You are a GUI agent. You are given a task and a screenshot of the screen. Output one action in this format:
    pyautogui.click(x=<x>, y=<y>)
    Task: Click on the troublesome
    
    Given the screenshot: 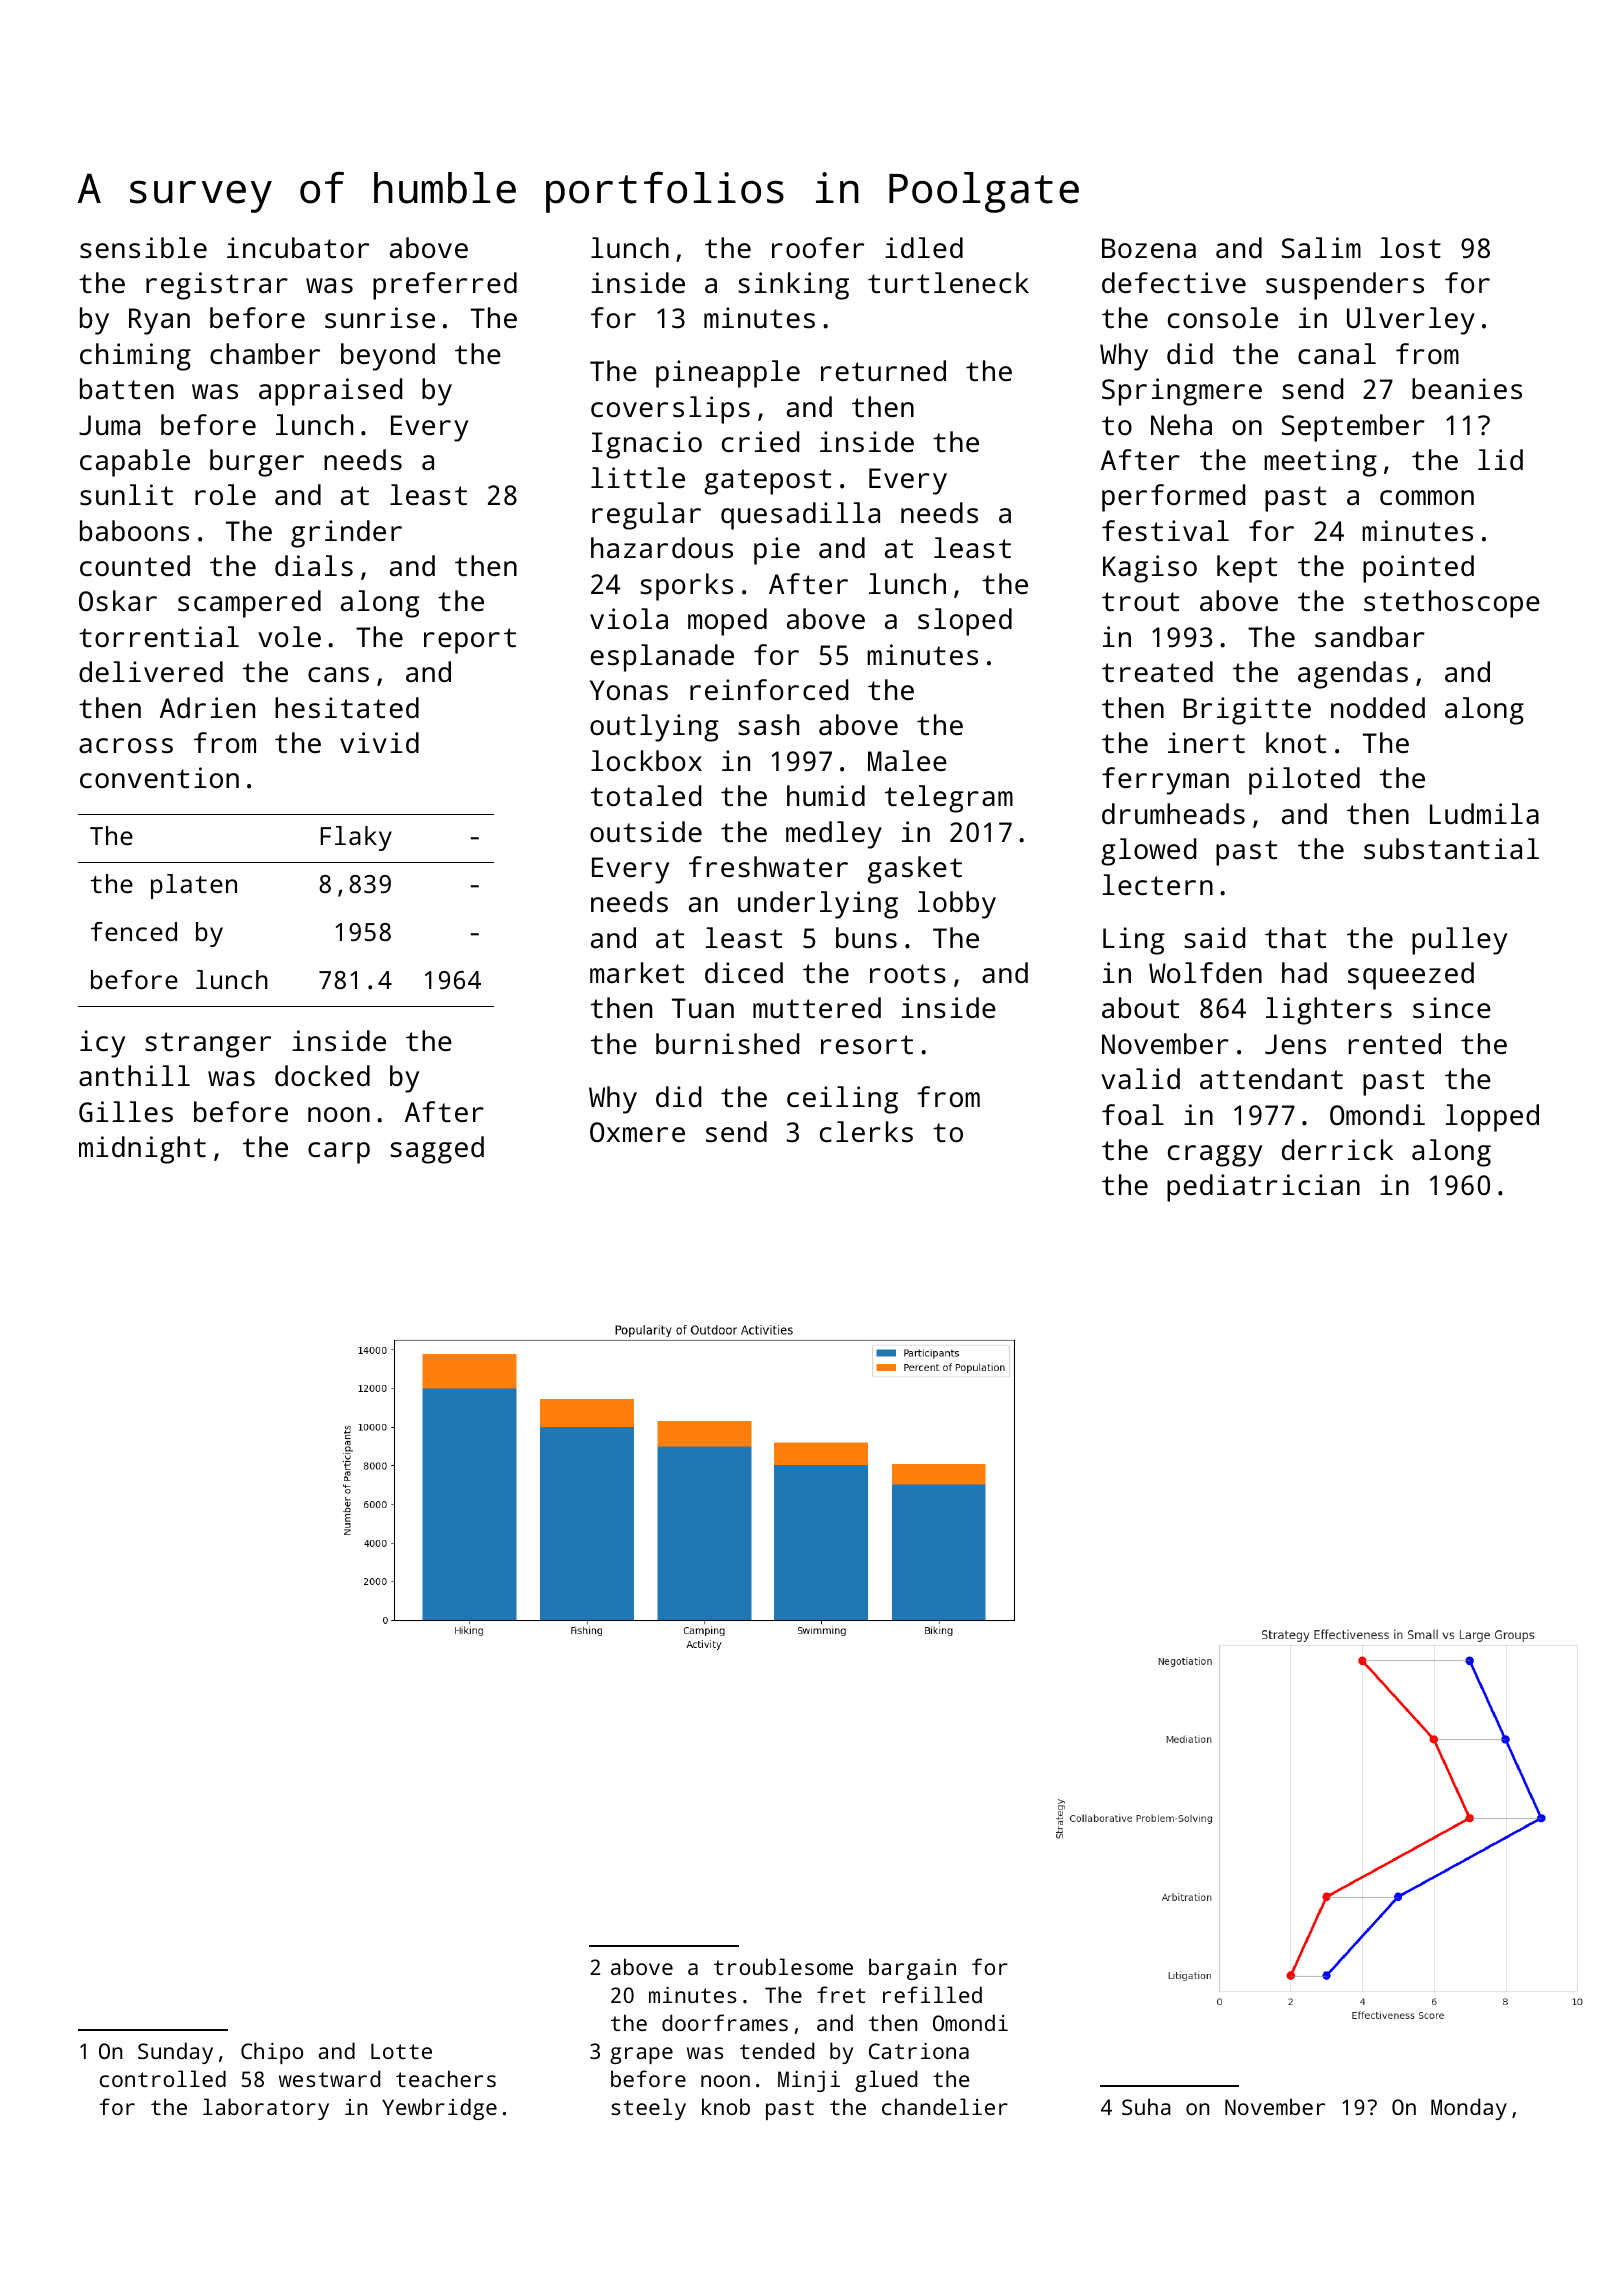 What is the action you would take?
    pyautogui.click(x=783, y=1966)
